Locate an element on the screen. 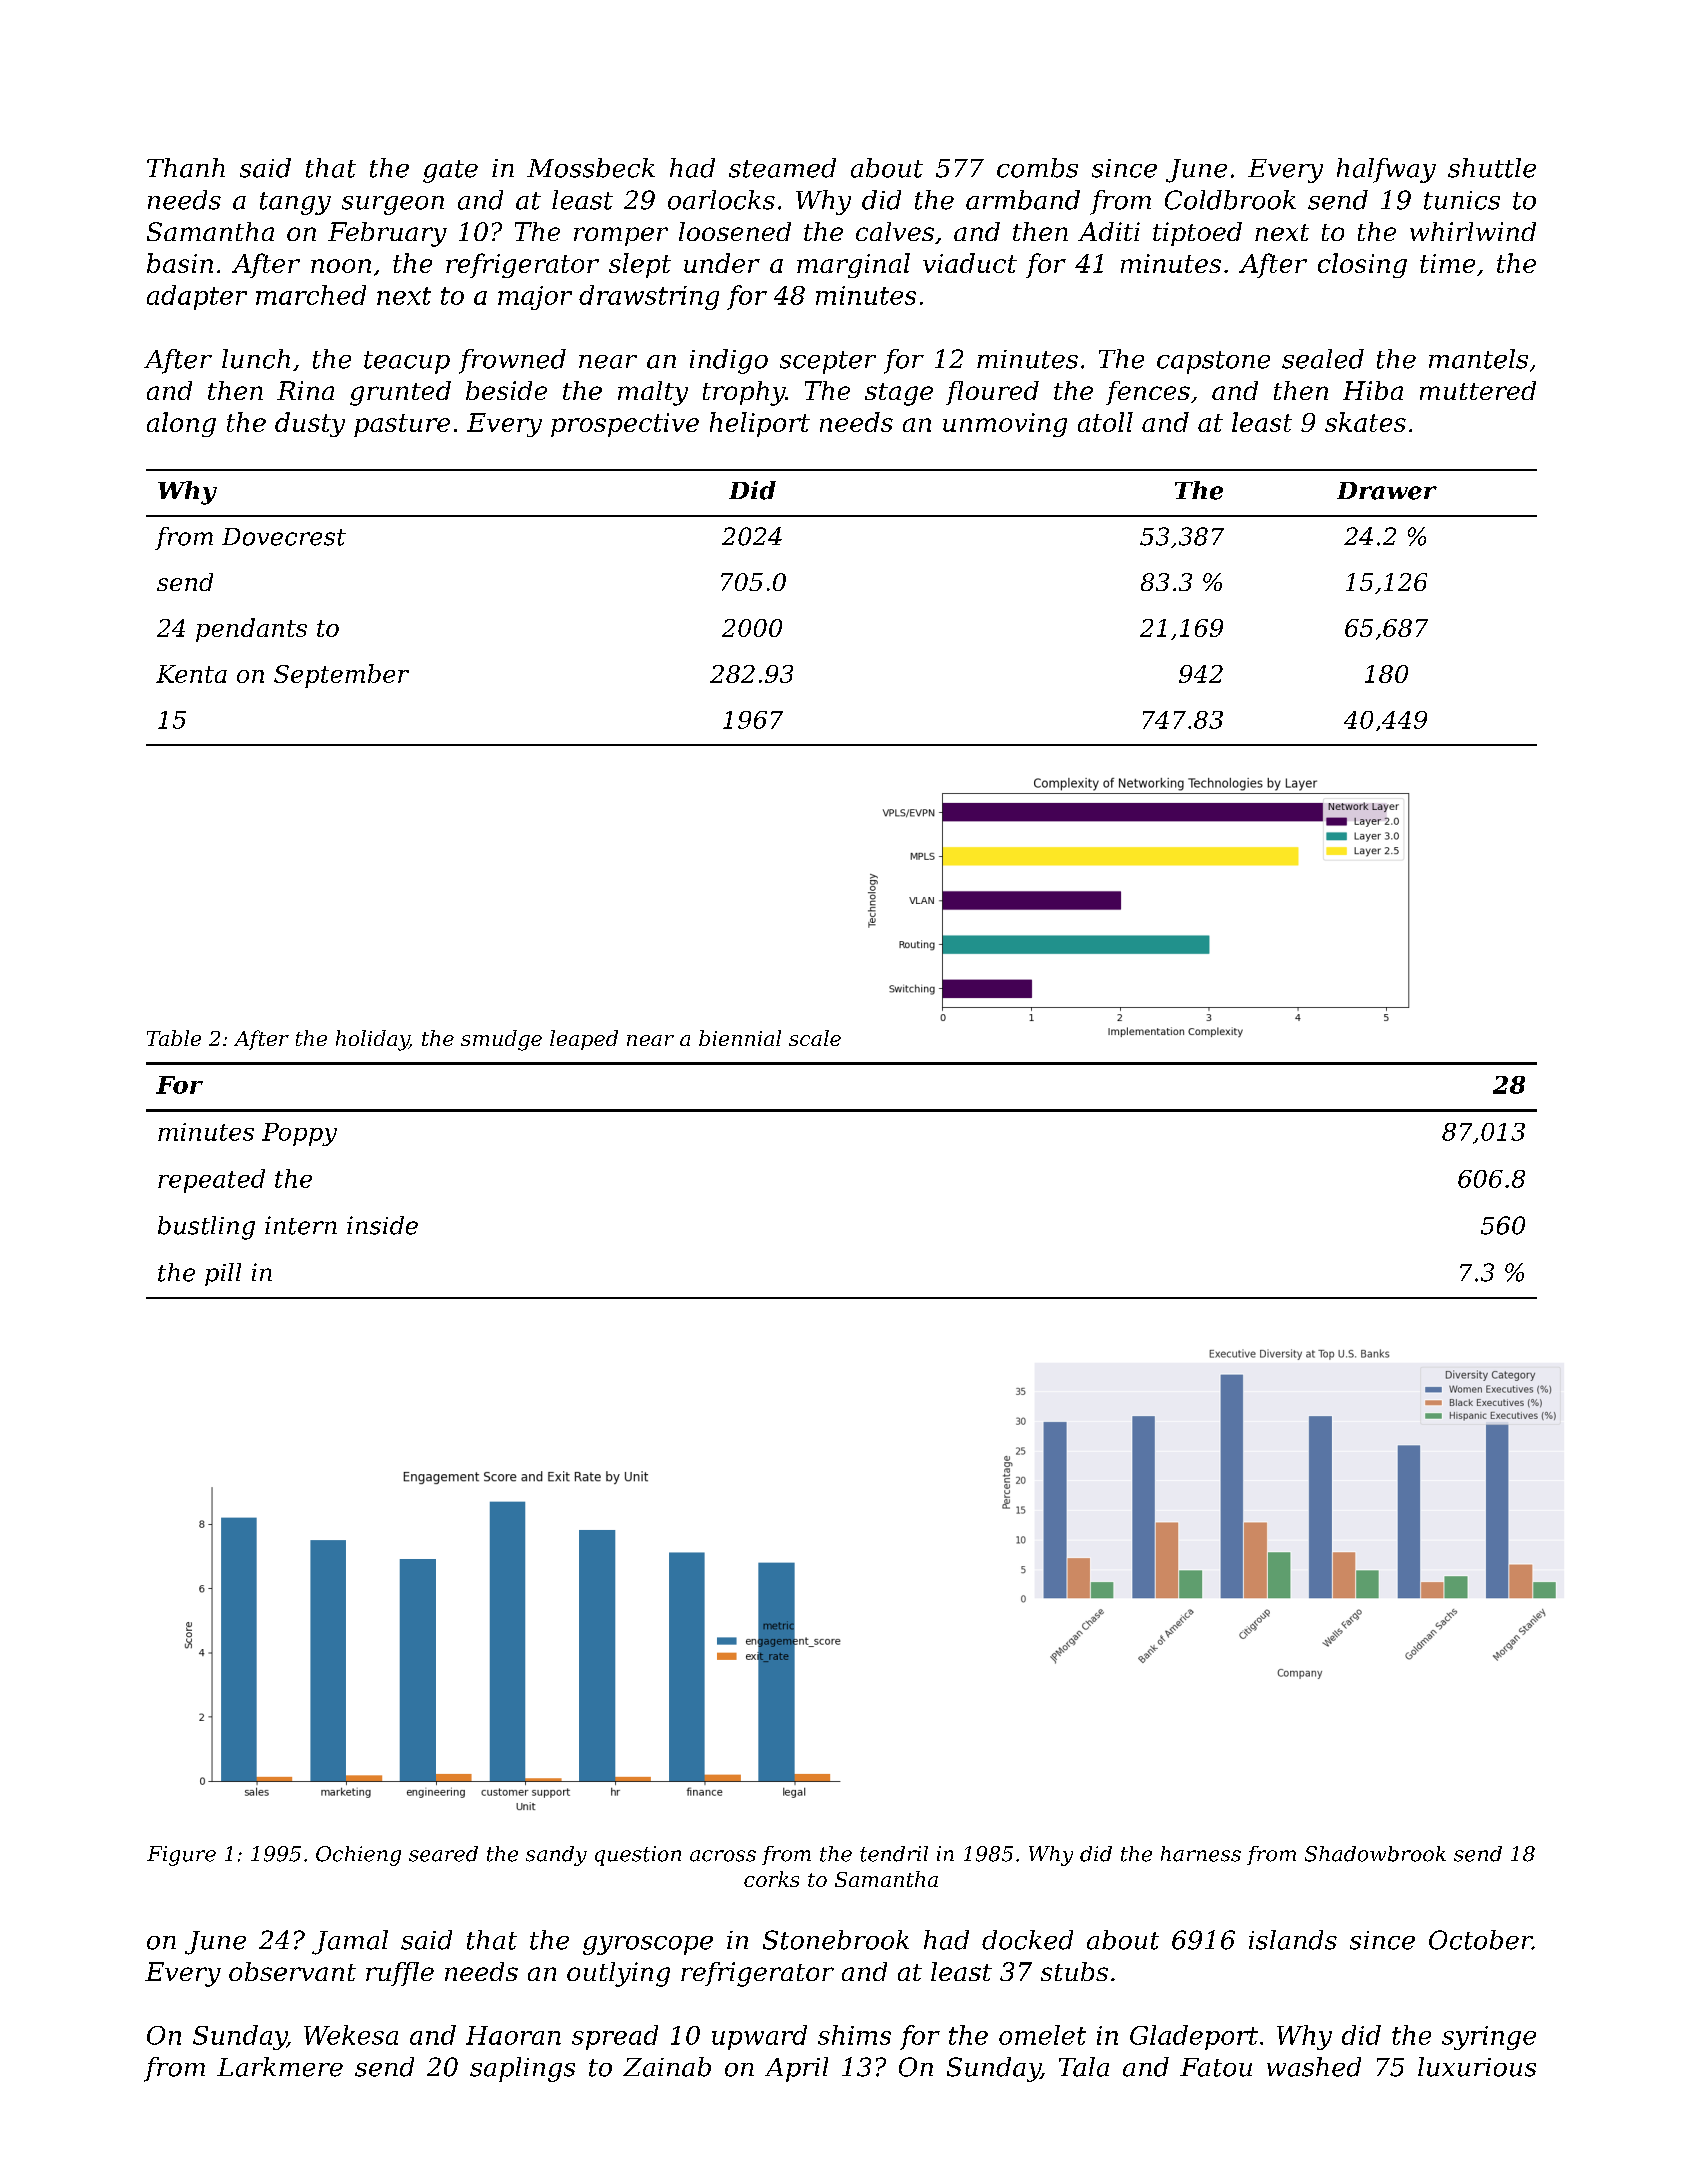  halfway is located at coordinates (1386, 170).
